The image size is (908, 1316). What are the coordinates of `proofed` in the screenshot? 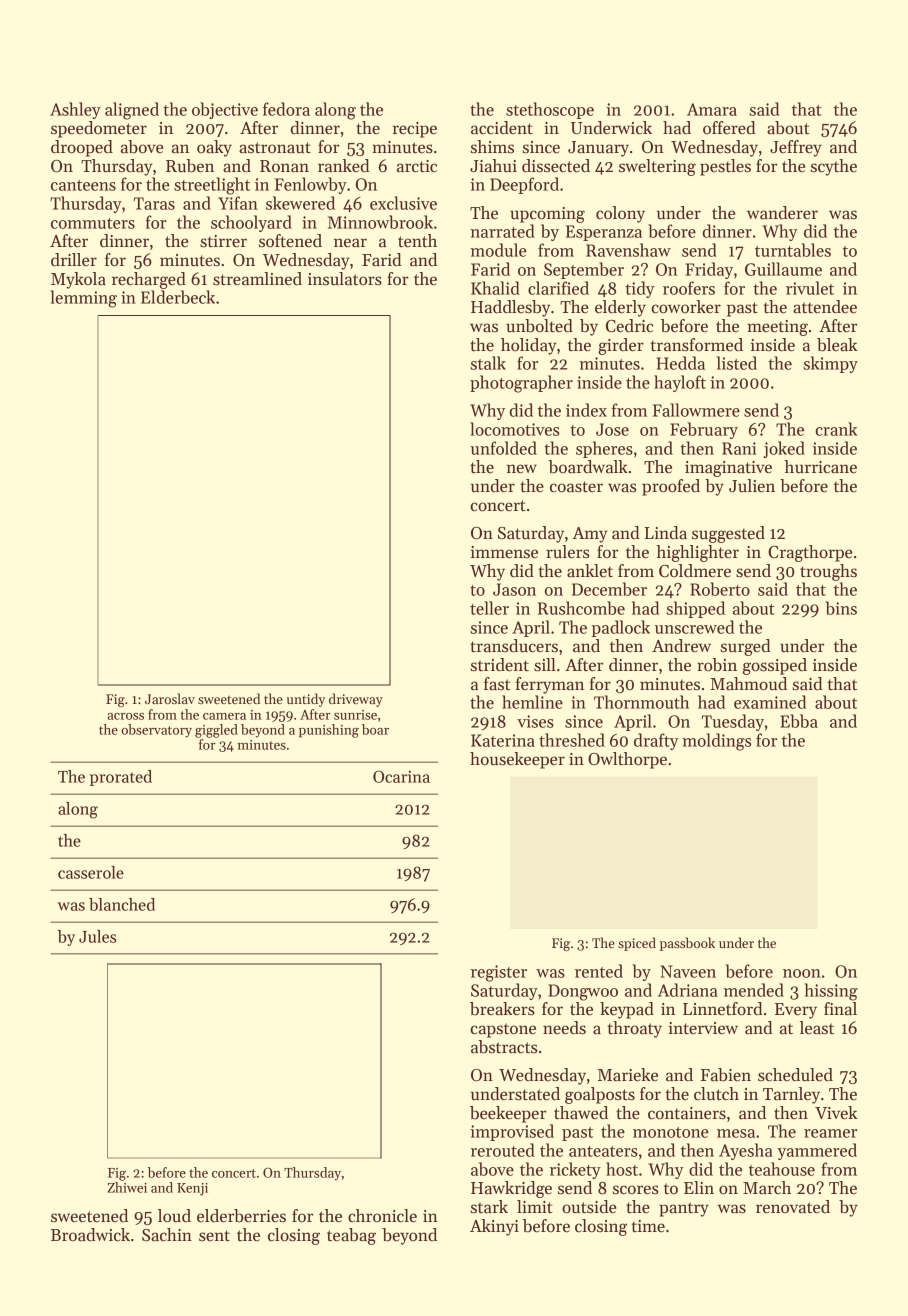 It's located at (671, 487).
